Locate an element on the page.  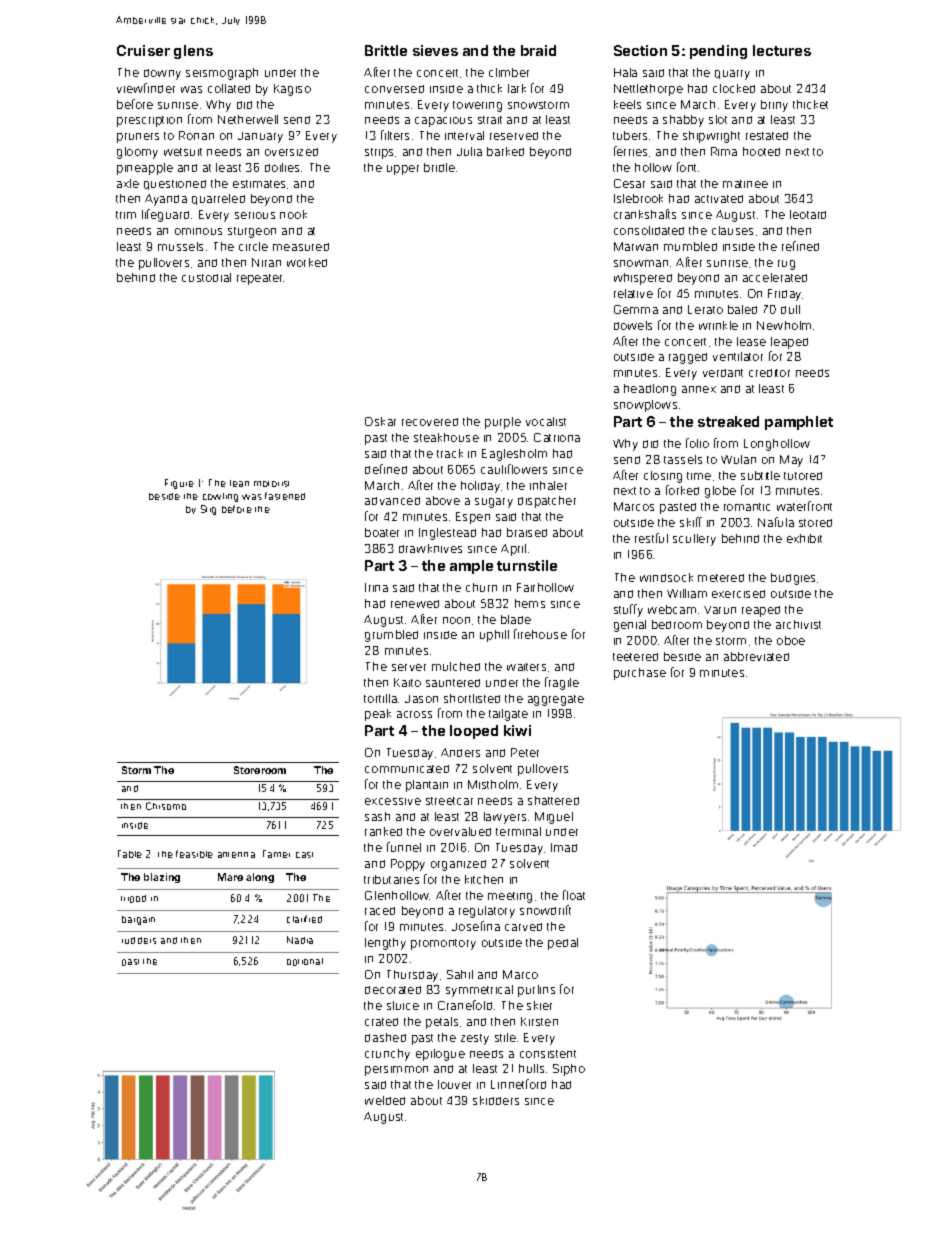
exhibit is located at coordinates (804, 538).
